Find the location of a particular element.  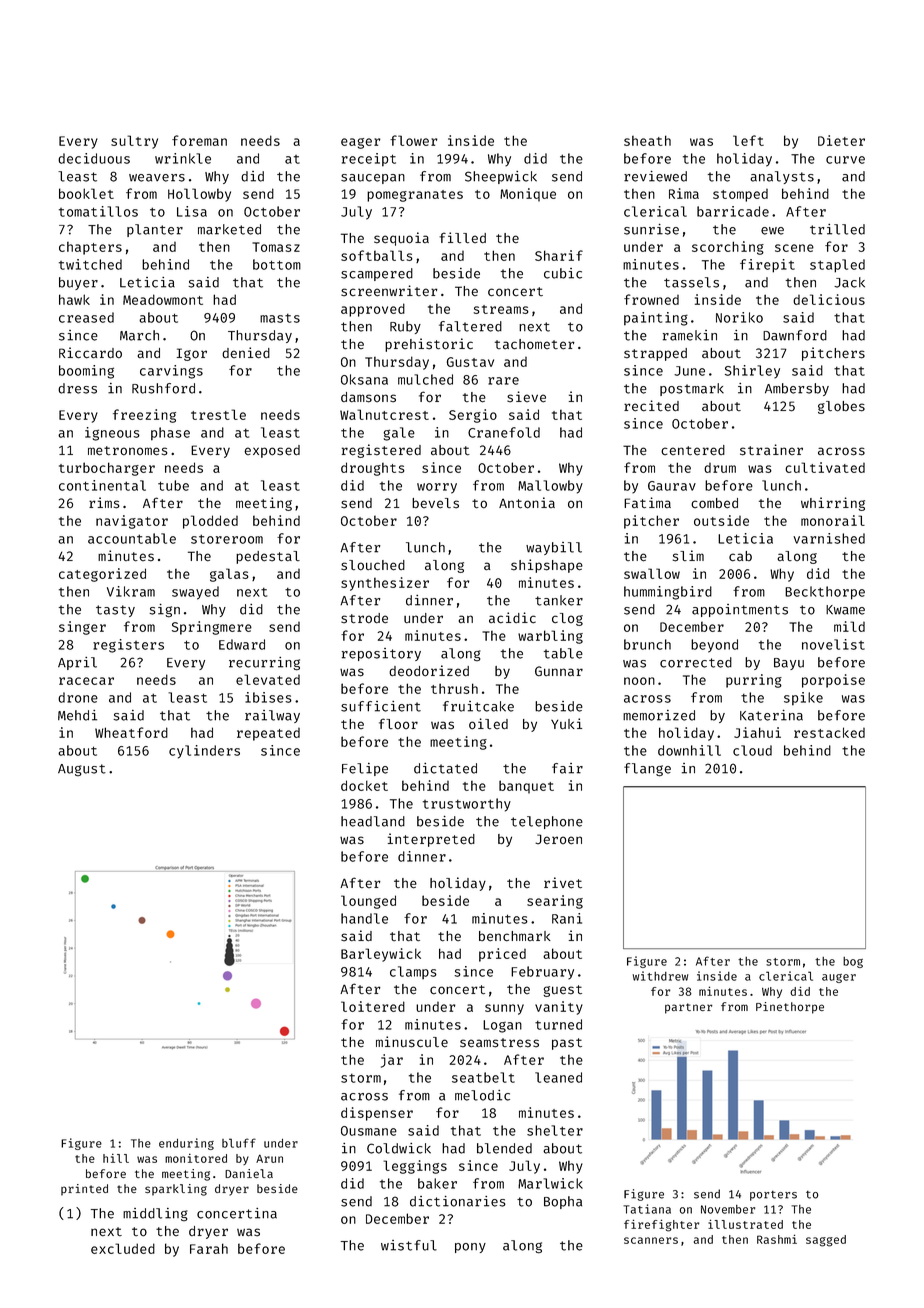

acidic is located at coordinates (512, 618).
